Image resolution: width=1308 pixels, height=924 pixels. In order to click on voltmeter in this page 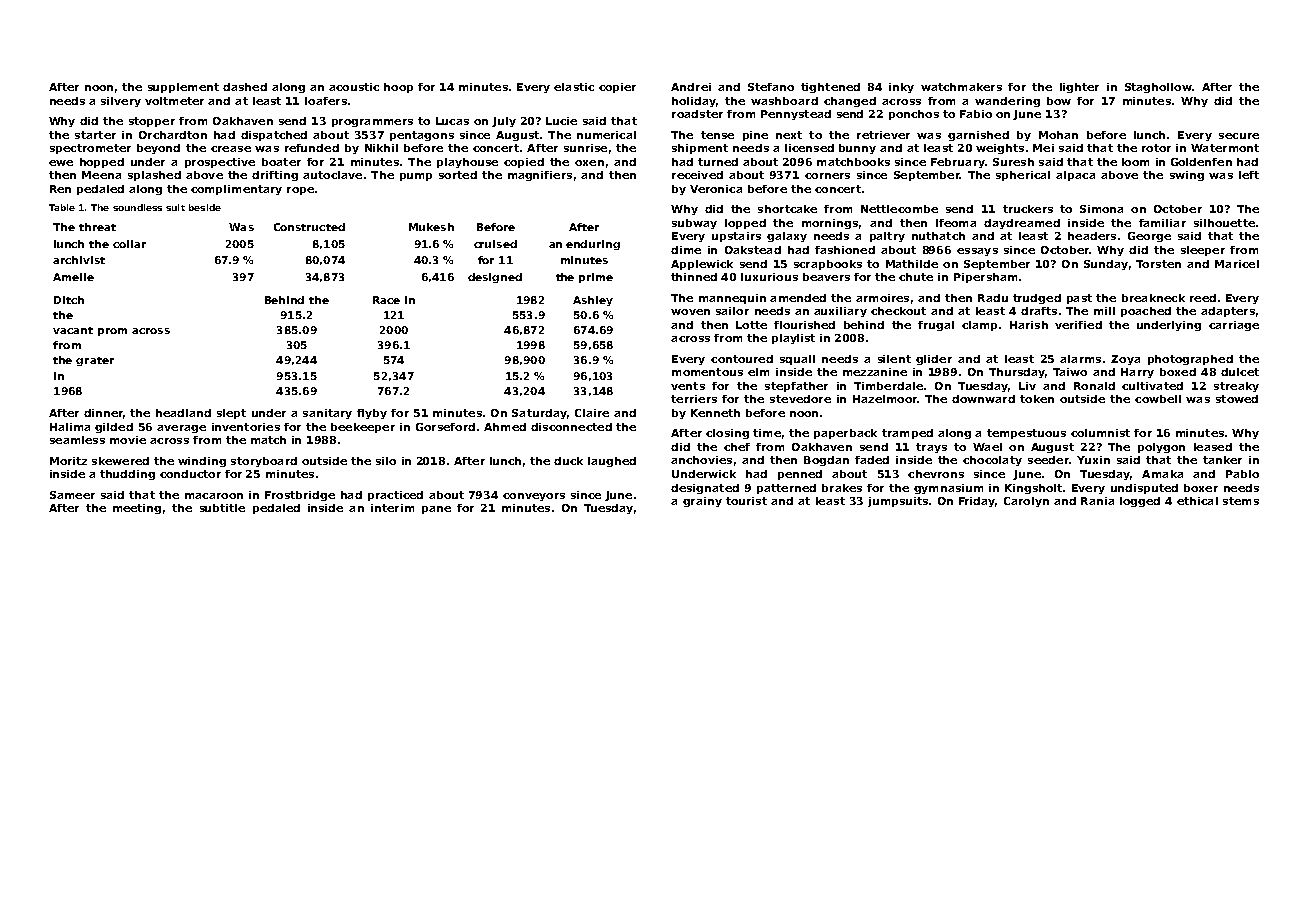, I will do `click(174, 101)`.
